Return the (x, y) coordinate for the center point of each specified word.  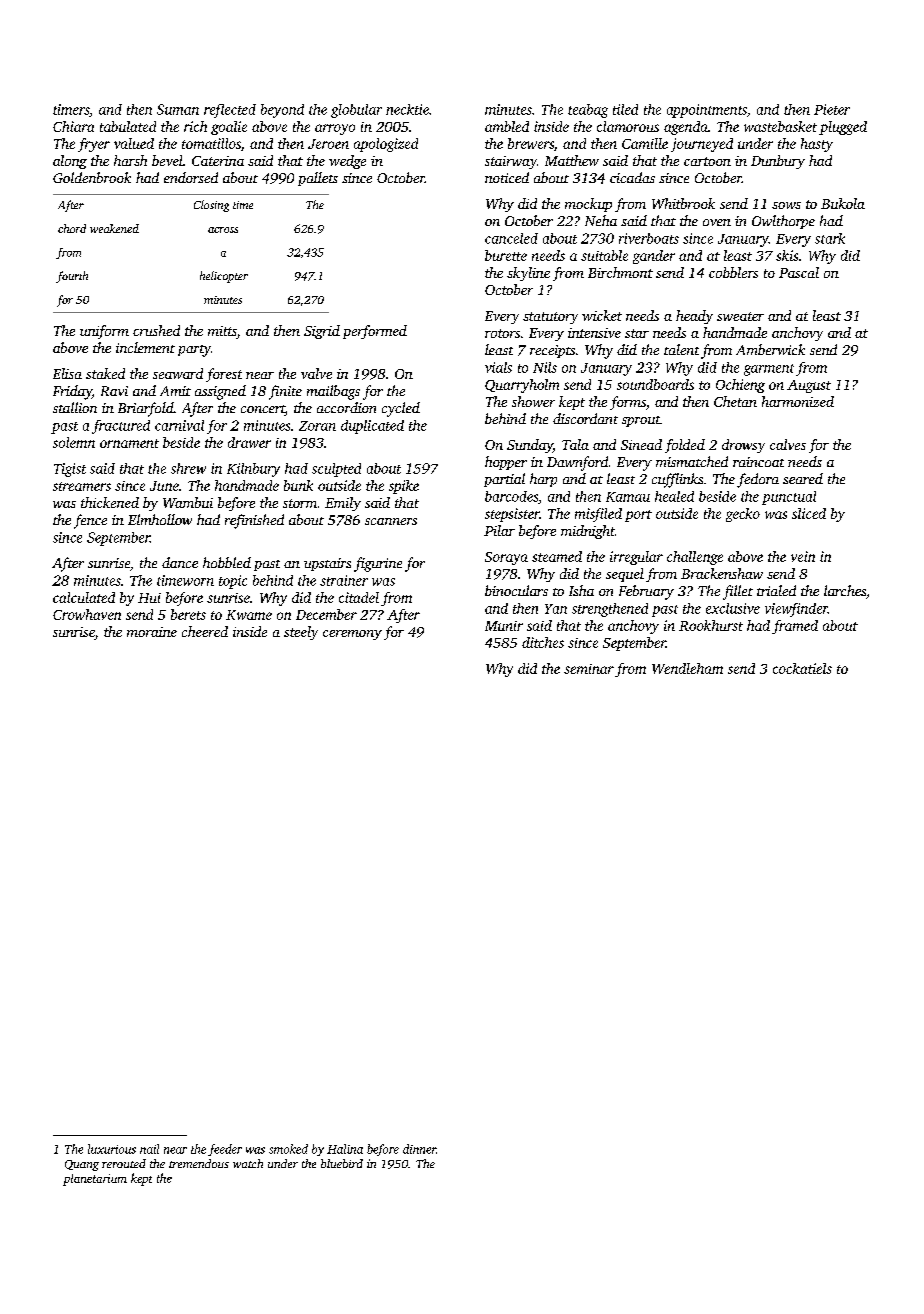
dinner (419, 1149)
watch (248, 1163)
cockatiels (802, 668)
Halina (345, 1149)
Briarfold (146, 409)
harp (543, 480)
